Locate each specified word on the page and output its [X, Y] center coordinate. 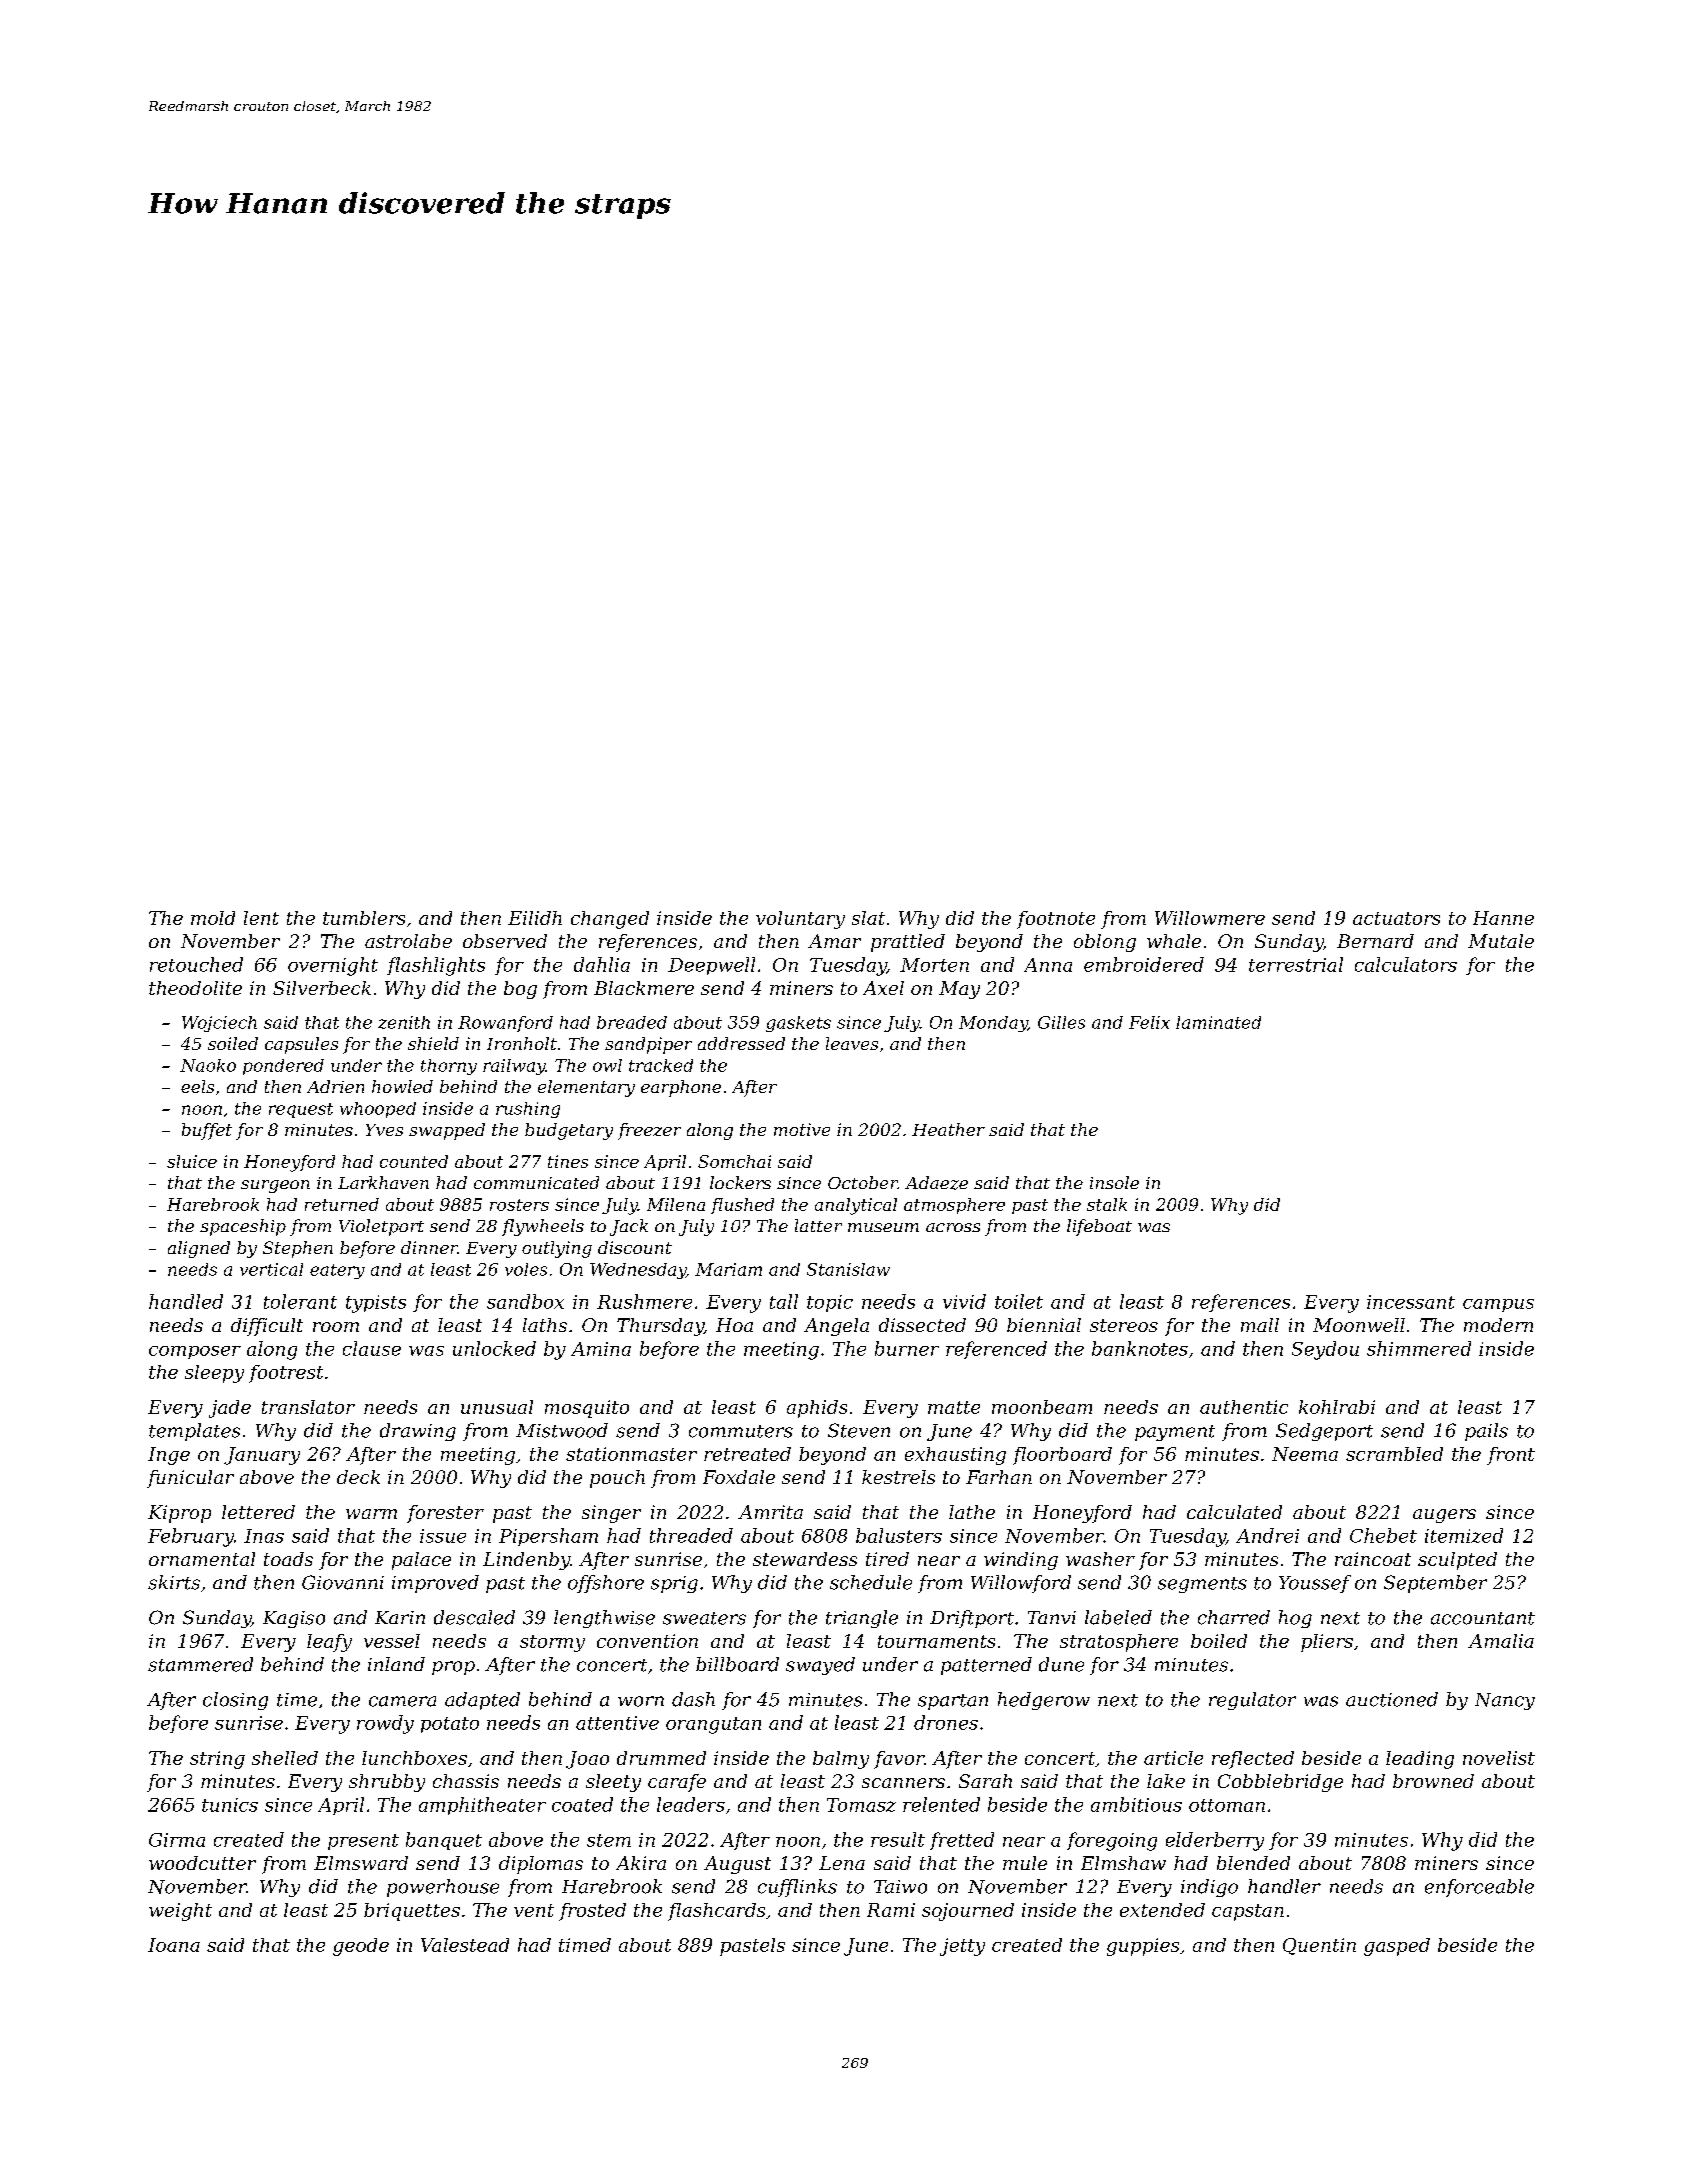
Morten [934, 965]
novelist [1499, 1758]
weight [180, 1912]
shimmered [1419, 1348]
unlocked [494, 1348]
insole [1114, 1182]
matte [954, 1407]
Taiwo [900, 1887]
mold [213, 918]
